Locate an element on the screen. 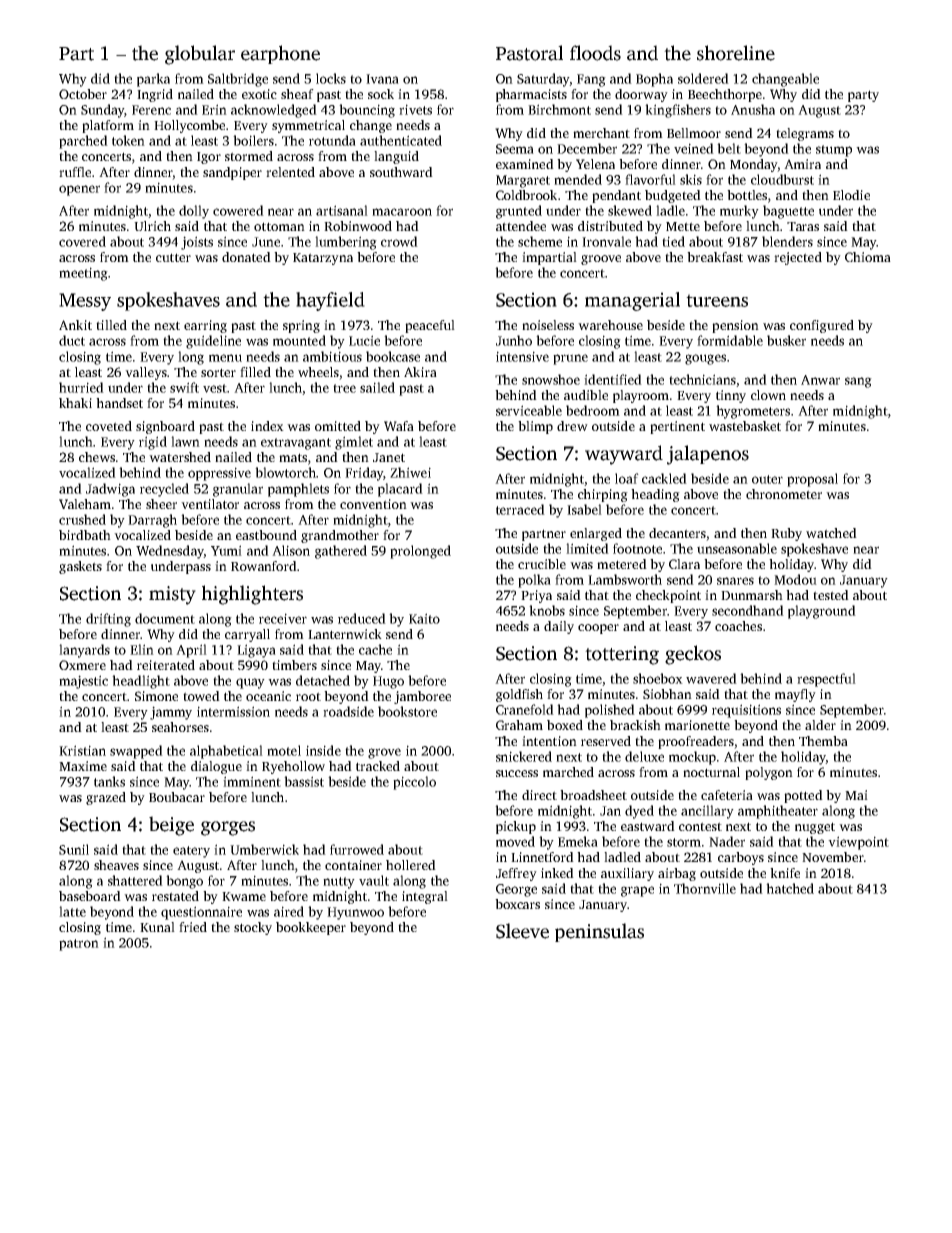 This screenshot has width=952, height=1233. soldered is located at coordinates (703, 78).
